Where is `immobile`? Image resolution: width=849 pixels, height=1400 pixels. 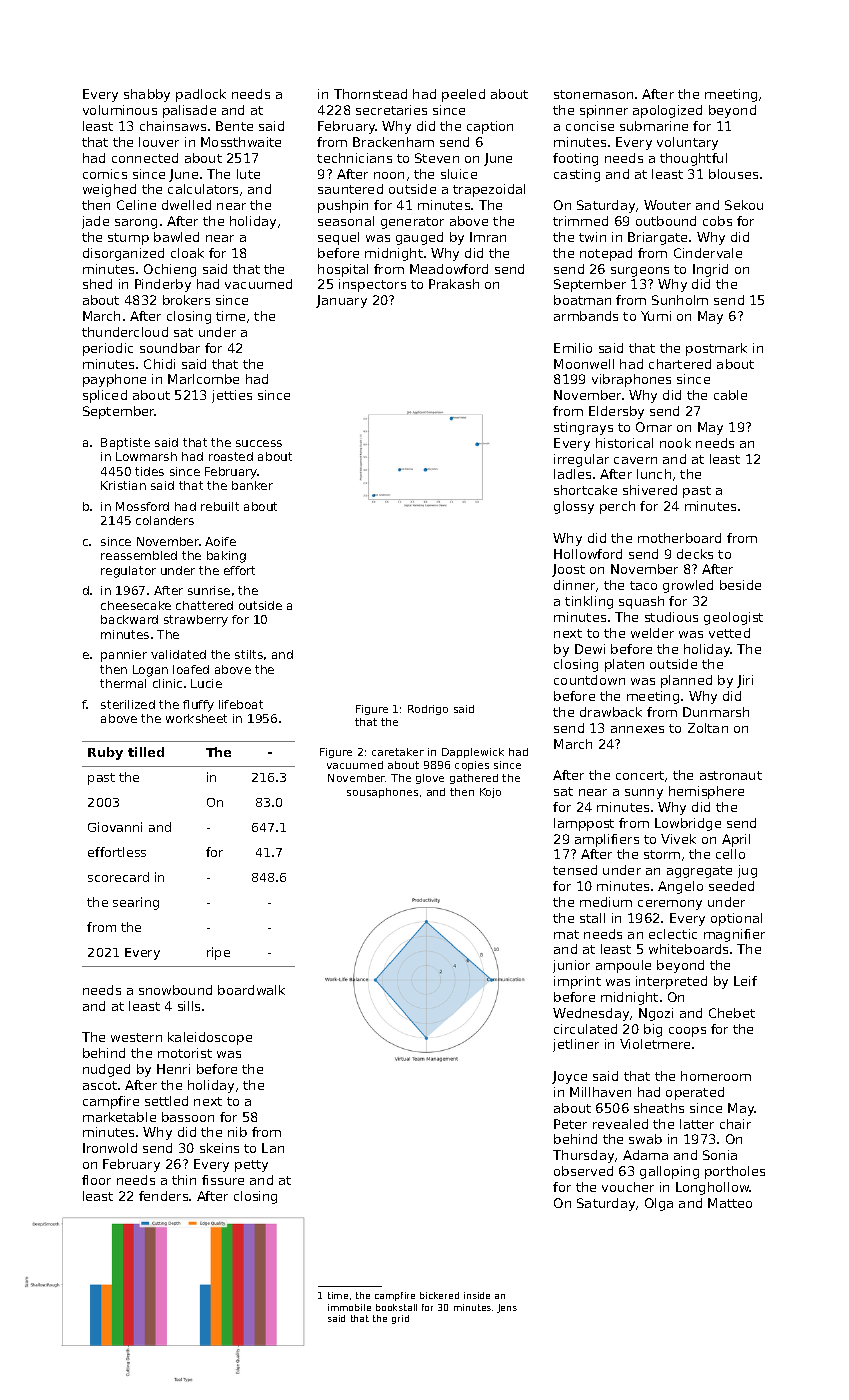 immobile is located at coordinates (349, 1307).
